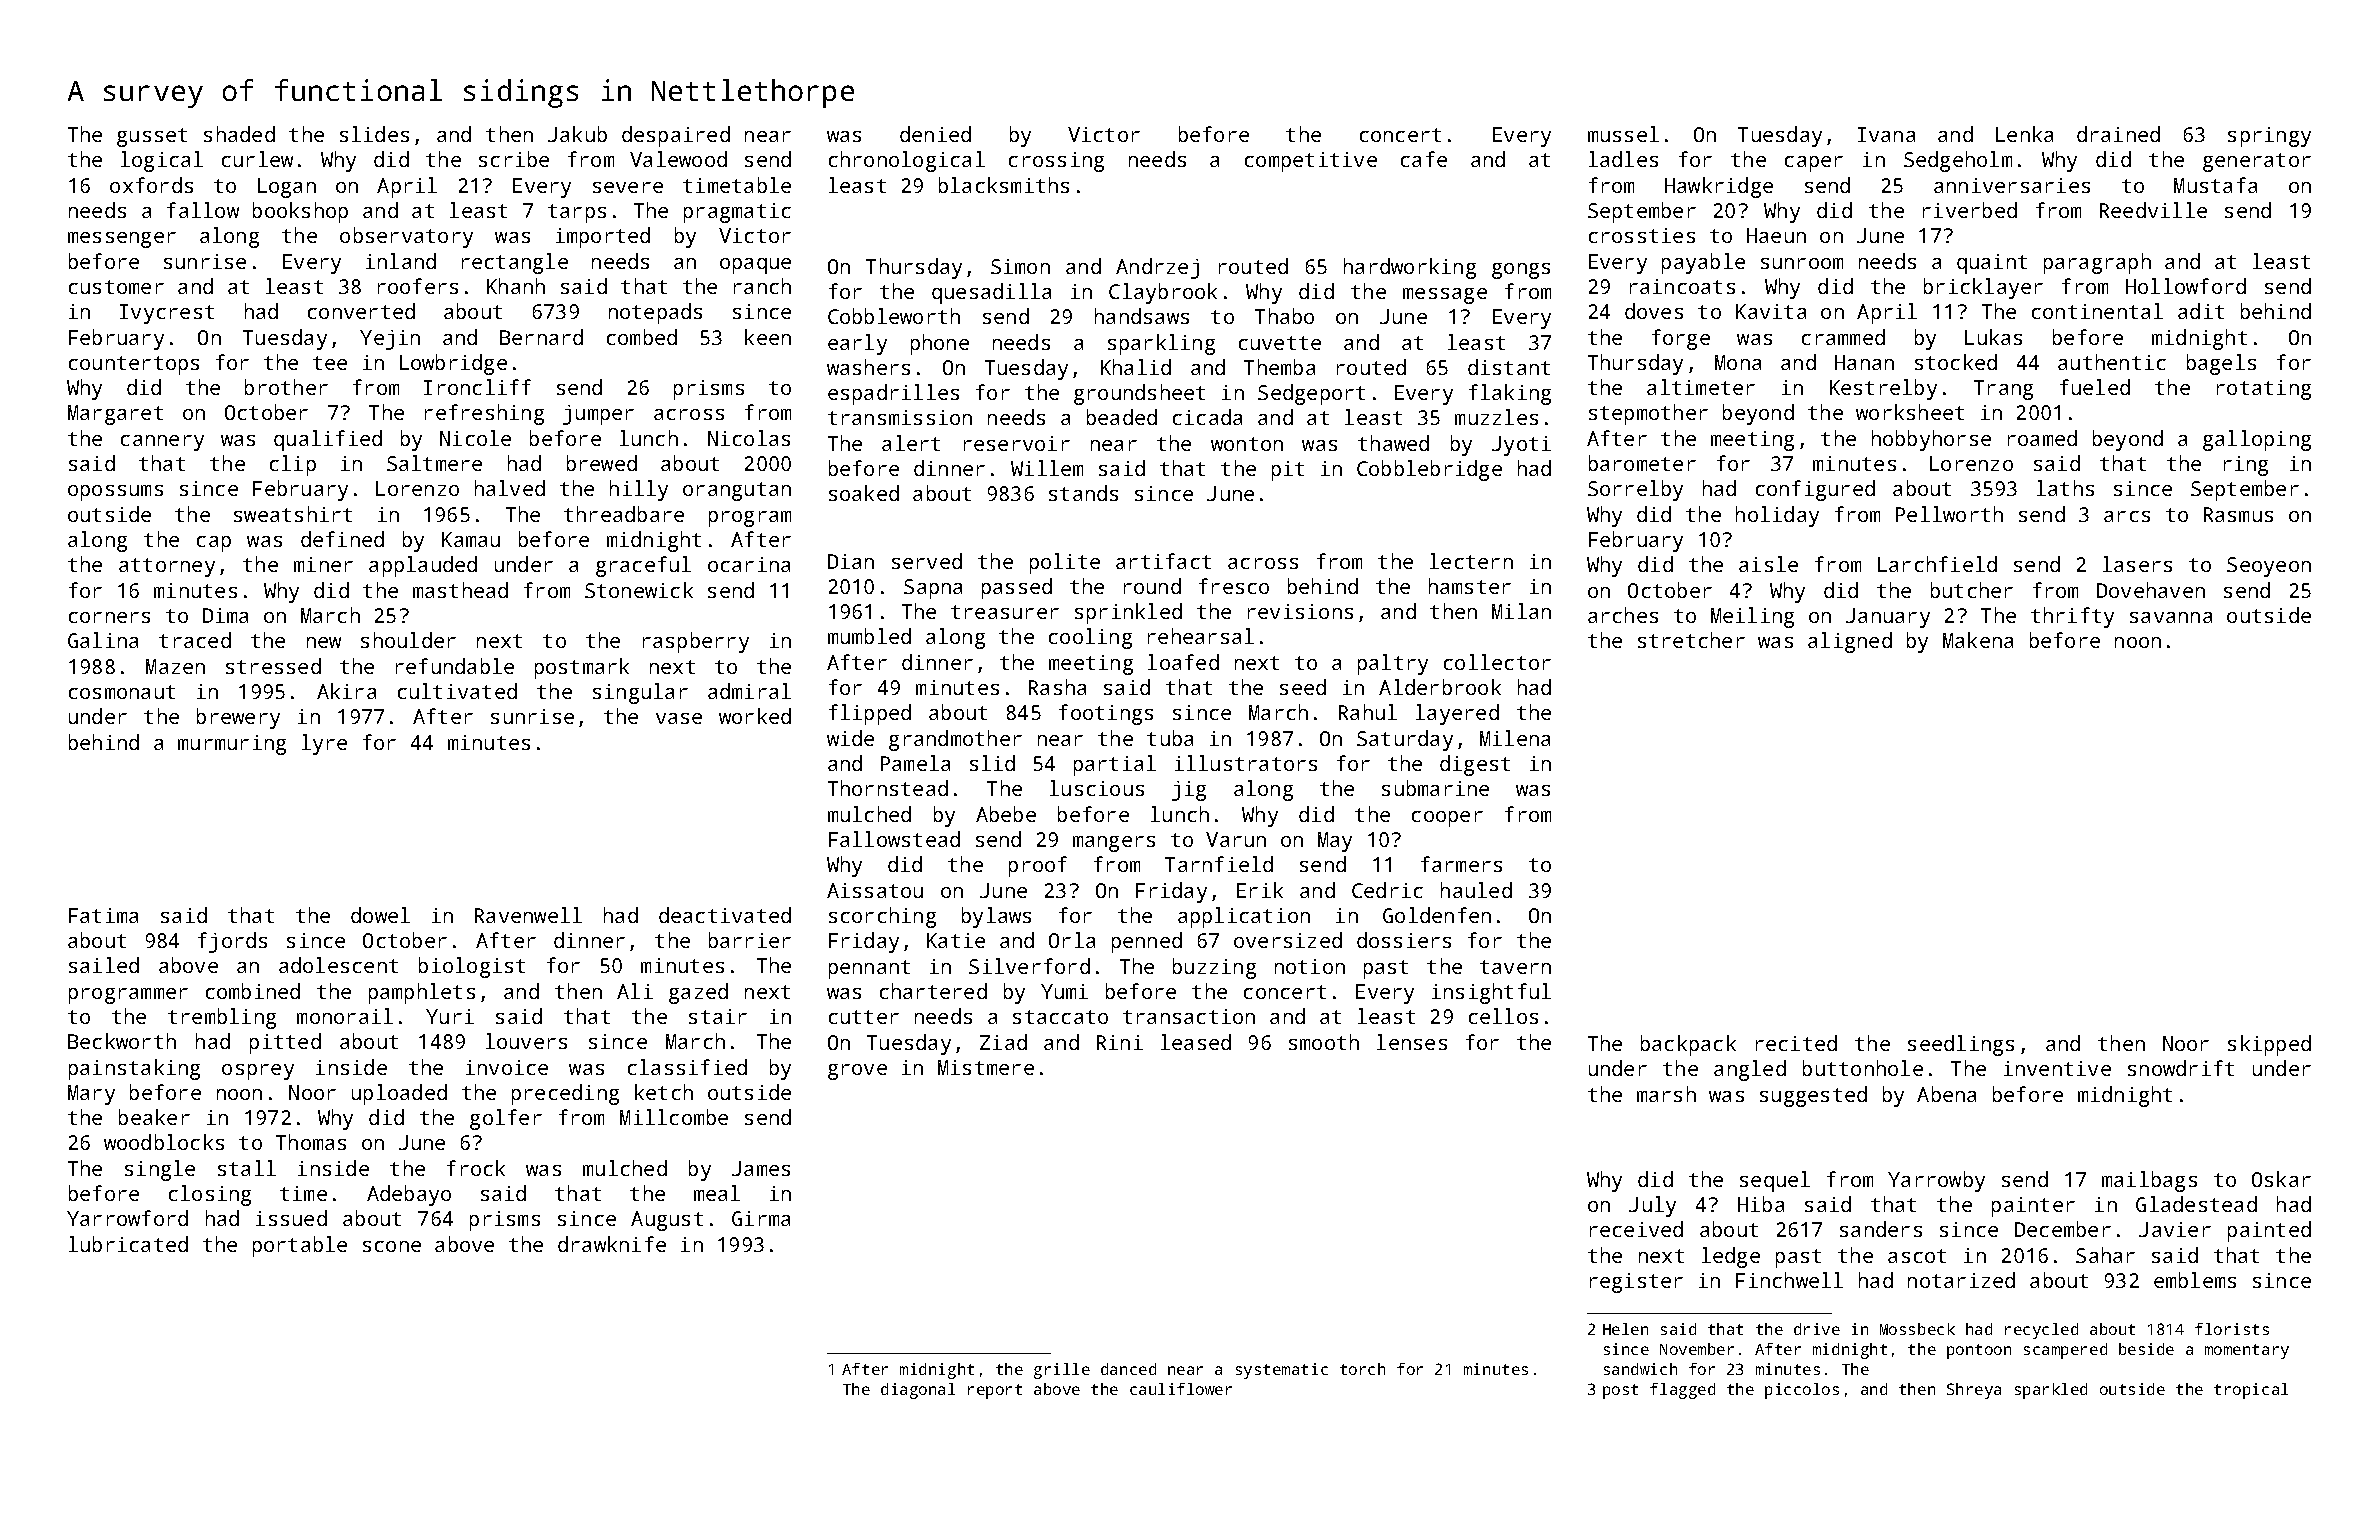 The image size is (2380, 1540). What do you see at coordinates (918, 1391) in the screenshot?
I see `diagonal` at bounding box center [918, 1391].
